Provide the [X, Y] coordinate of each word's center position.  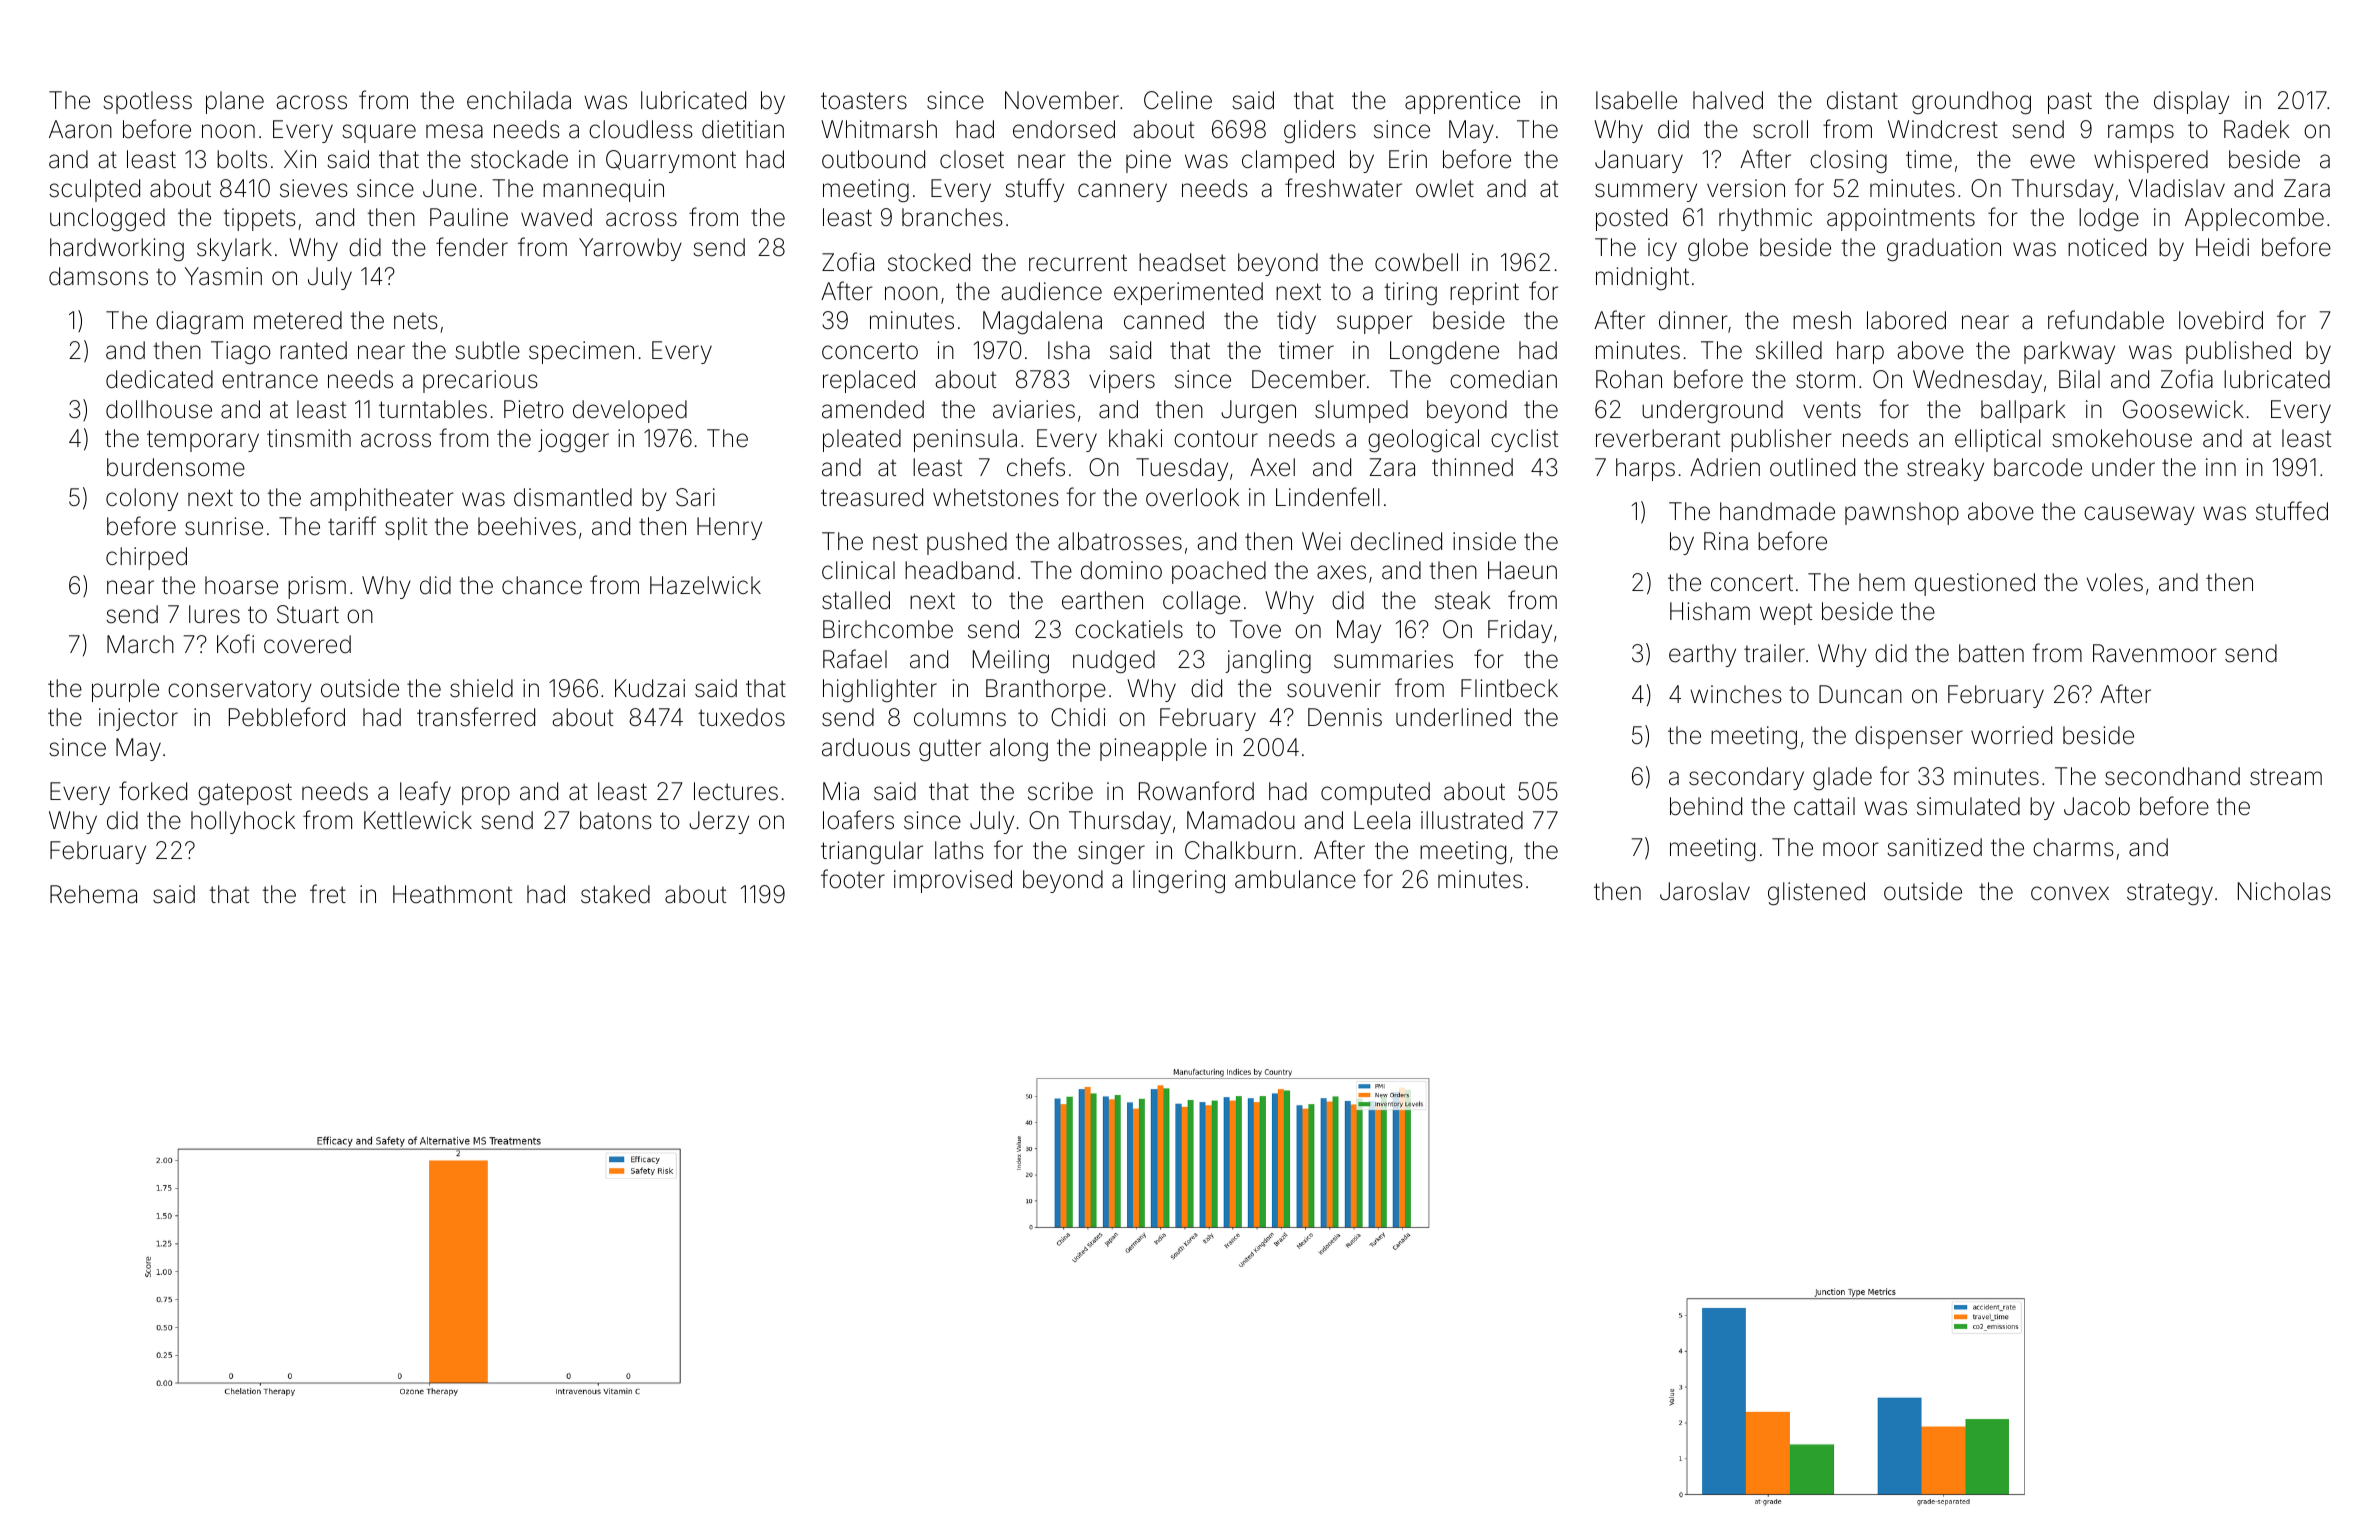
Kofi [235, 644]
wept [1786, 614]
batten [1991, 653]
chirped [146, 558]
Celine [1178, 100]
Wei [1321, 541]
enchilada [519, 100]
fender [472, 247]
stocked [929, 262]
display [2191, 102]
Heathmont [452, 894]
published [2238, 352]
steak [1463, 600]
